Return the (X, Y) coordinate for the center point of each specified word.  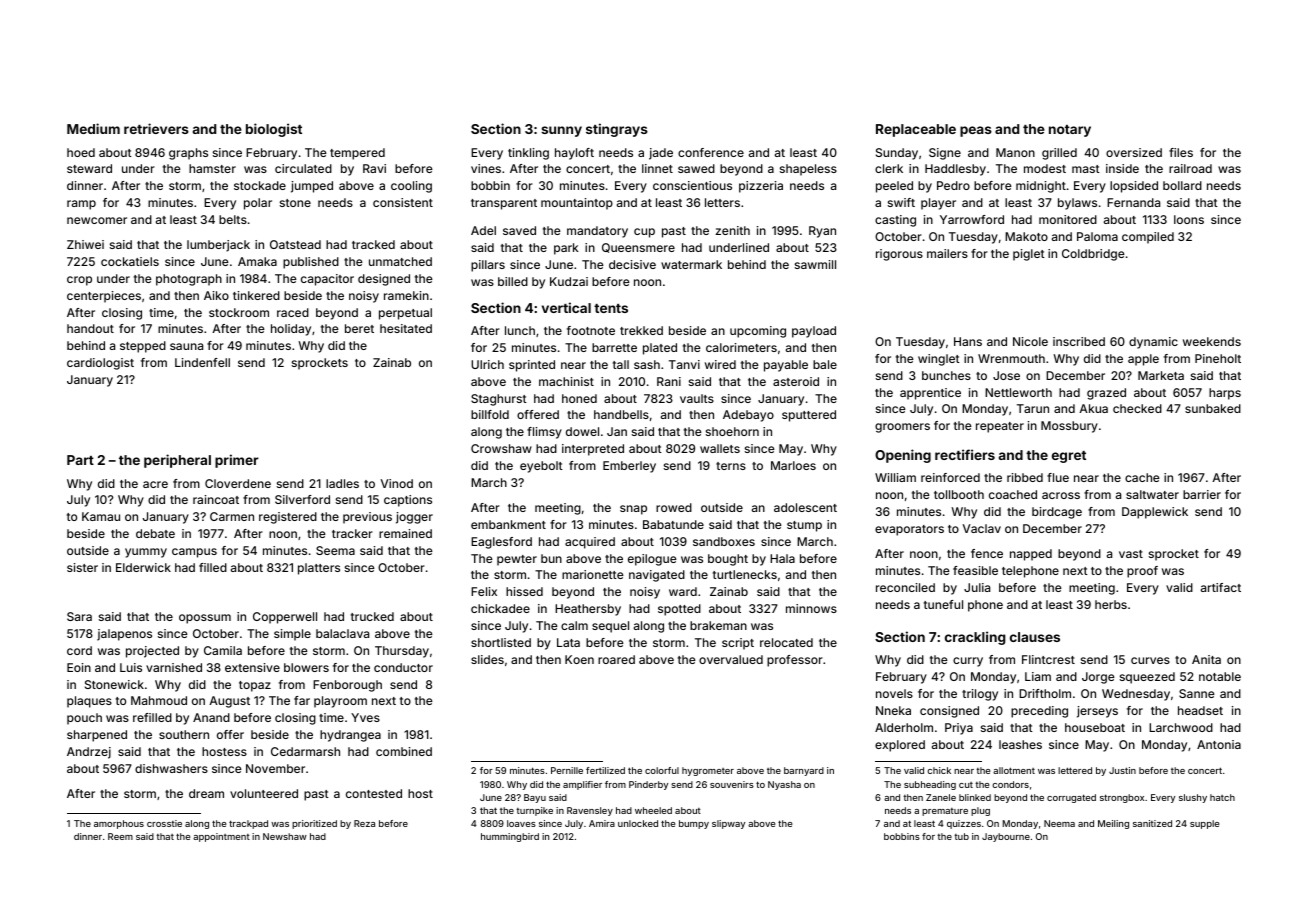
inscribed (1079, 341)
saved (519, 230)
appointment (221, 837)
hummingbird (510, 837)
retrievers (156, 128)
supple (1204, 824)
